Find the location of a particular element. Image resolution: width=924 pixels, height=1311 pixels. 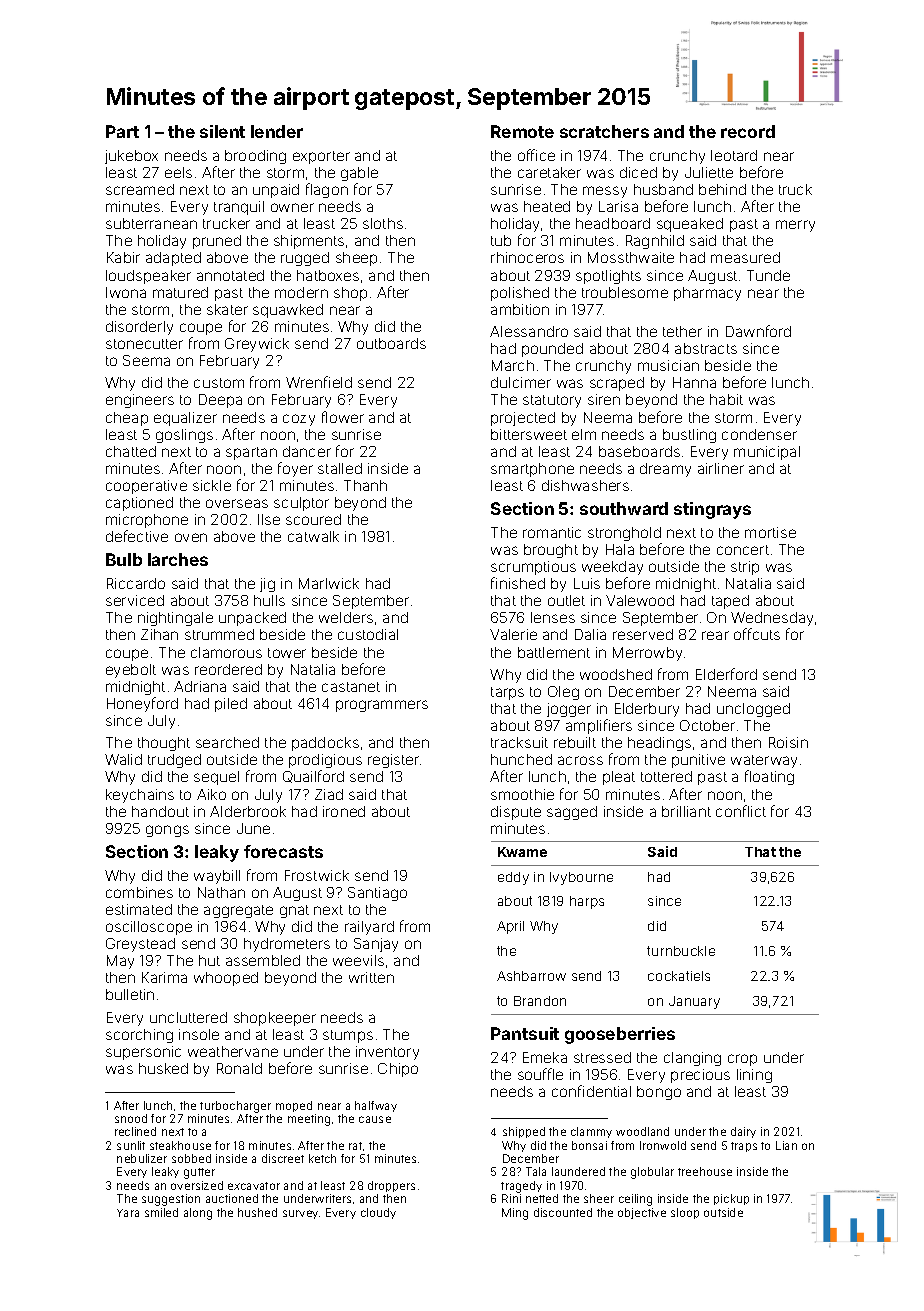

pounded is located at coordinates (552, 350).
